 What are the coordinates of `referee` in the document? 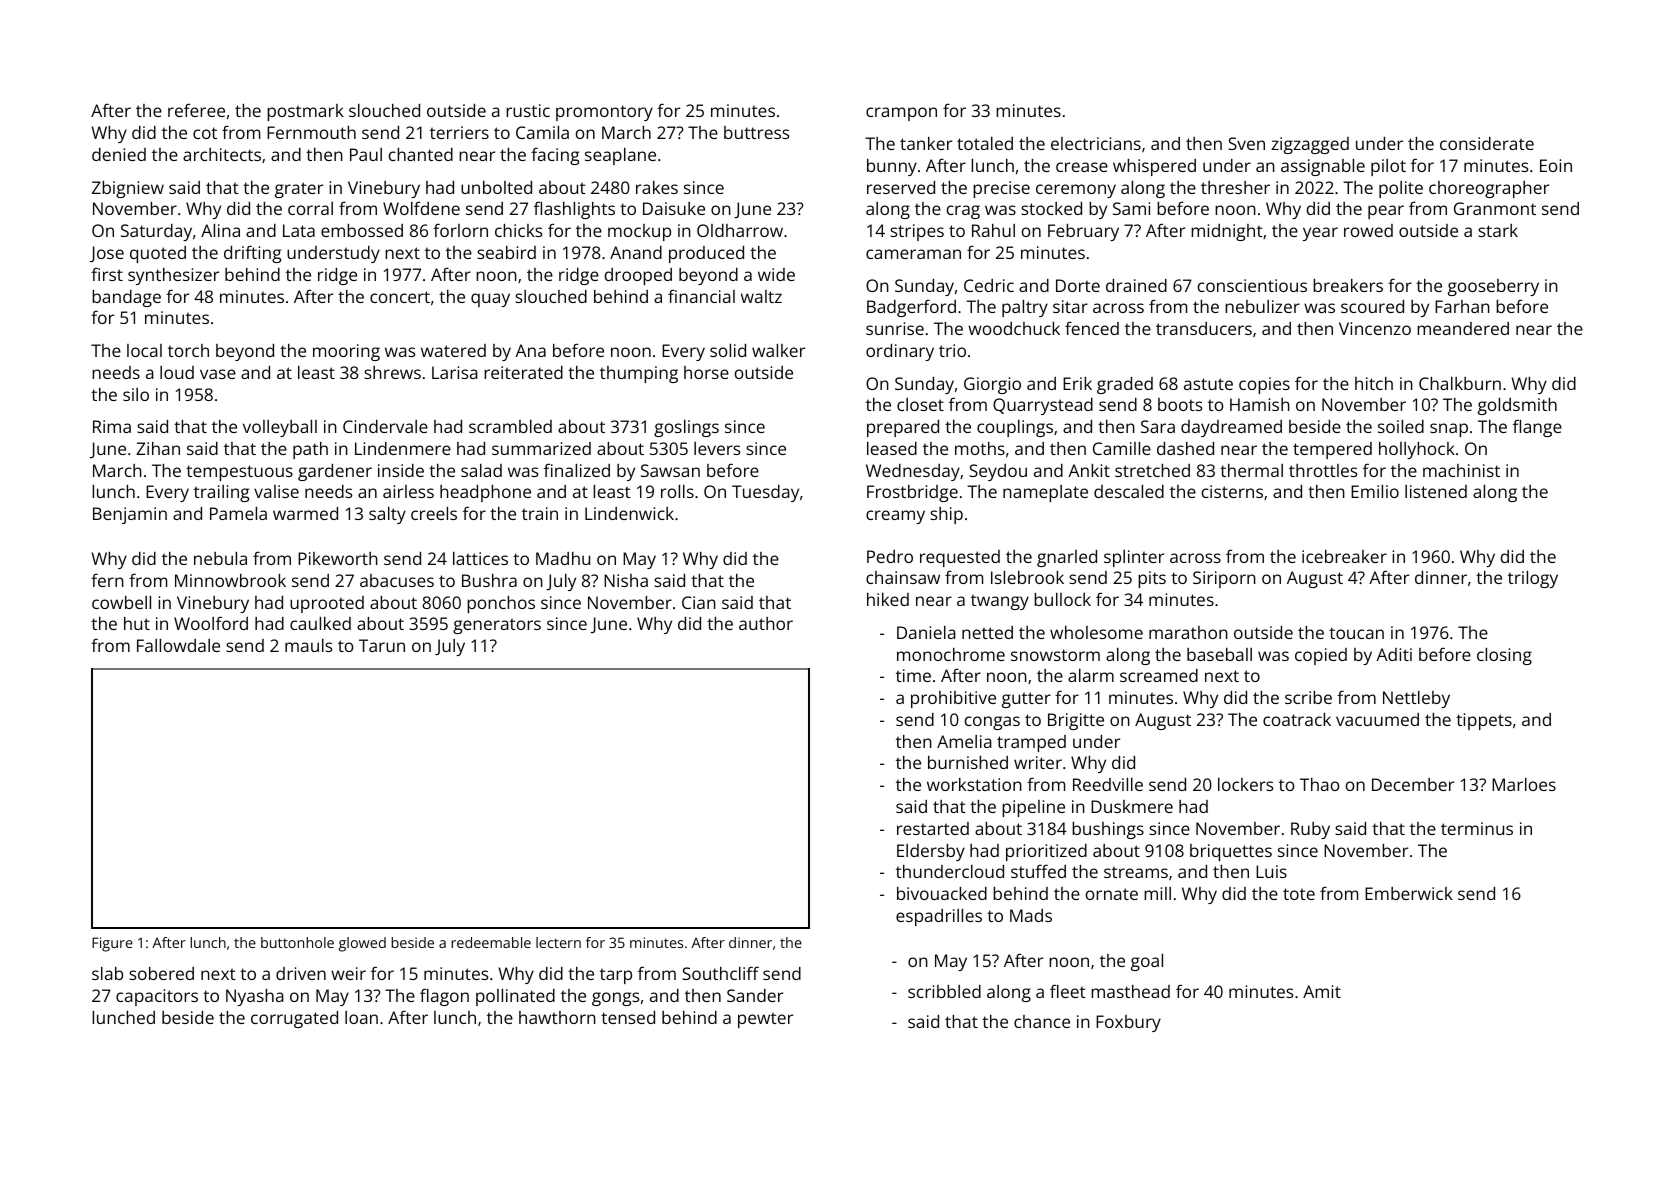 It's located at (196, 110).
